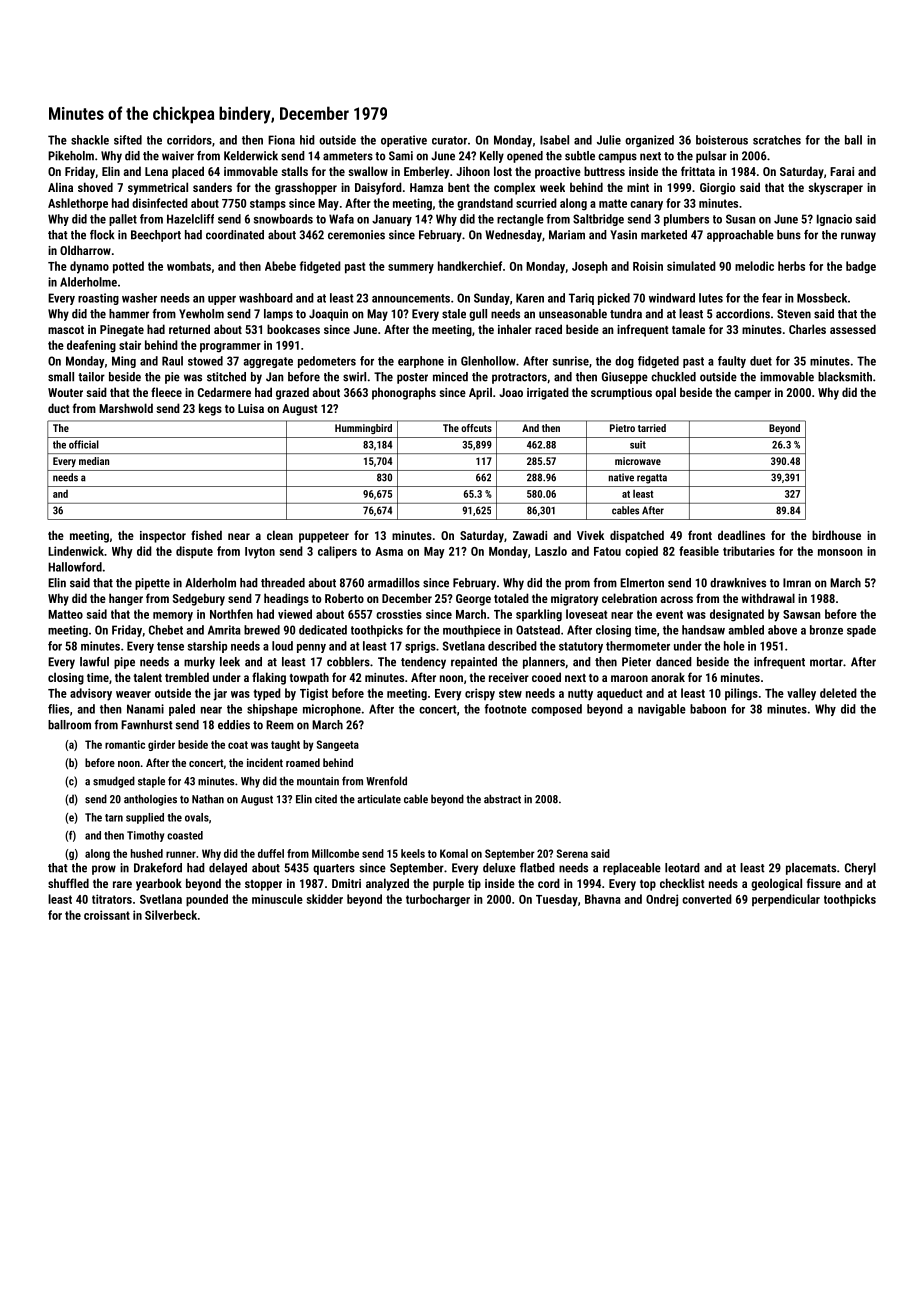 This document has height=1308, width=924. What do you see at coordinates (472, 631) in the document?
I see `mouthpiece` at bounding box center [472, 631].
